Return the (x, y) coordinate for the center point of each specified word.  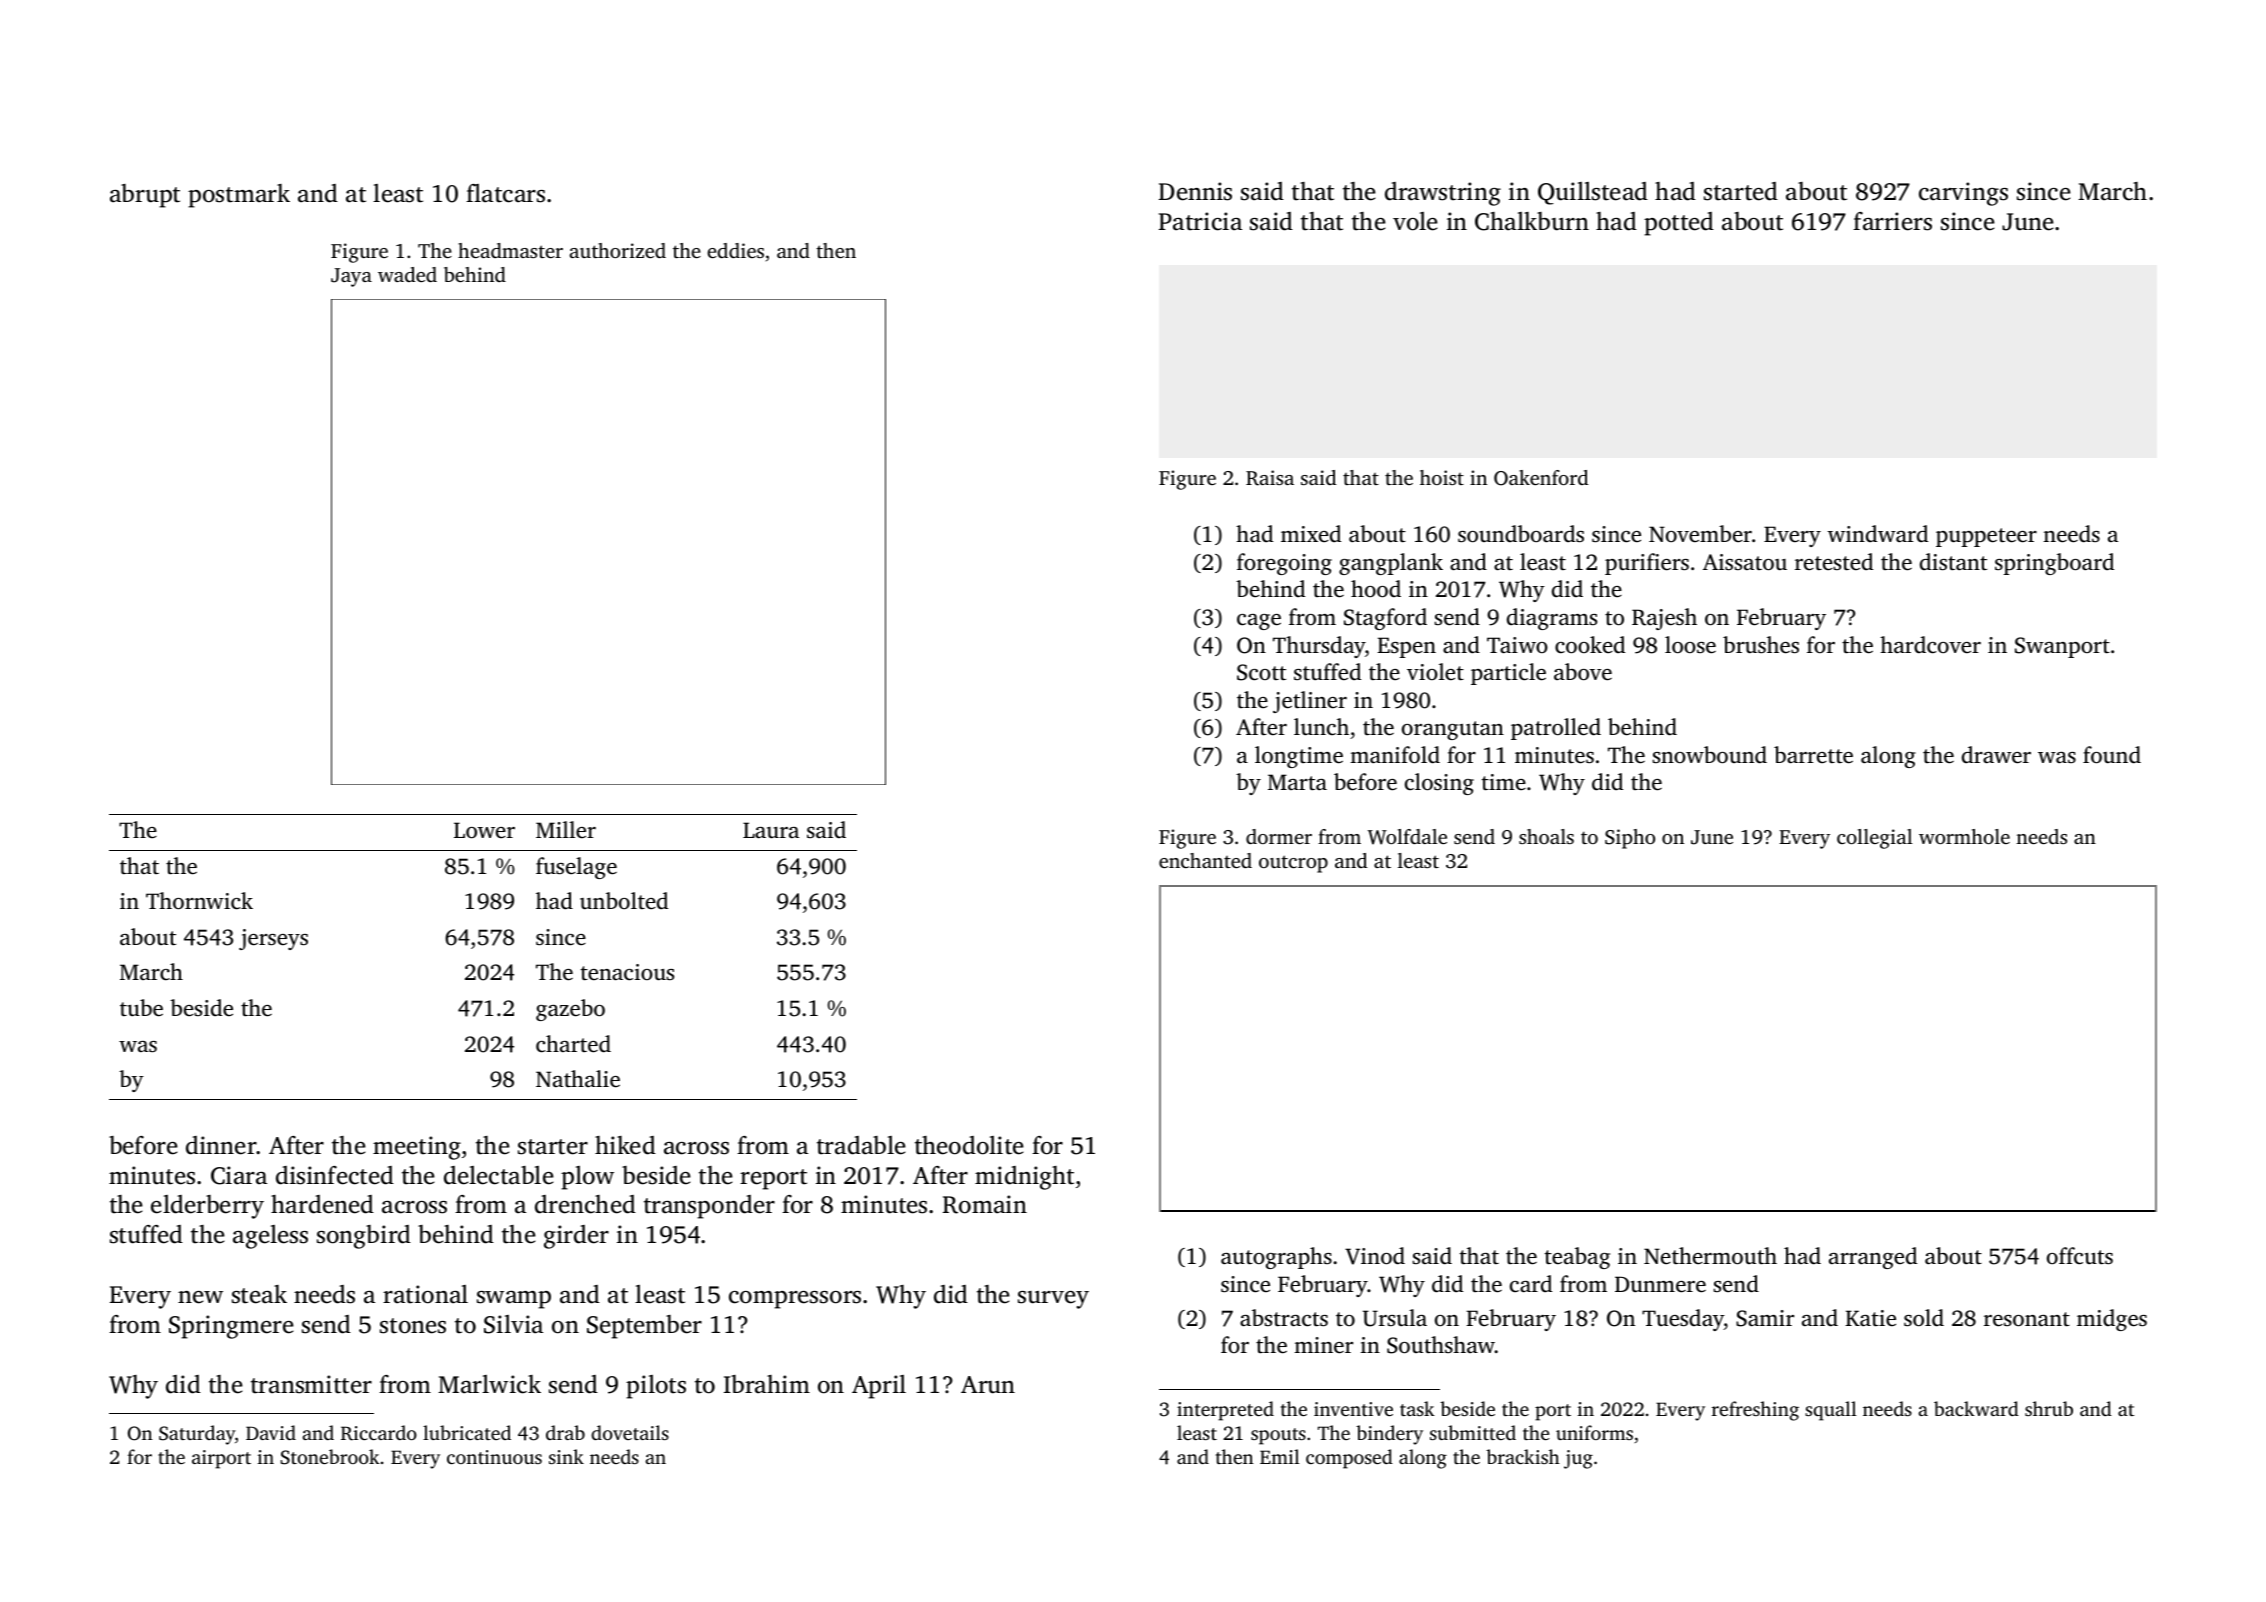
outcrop (1293, 864)
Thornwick (199, 901)
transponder (709, 1207)
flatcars (505, 193)
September (644, 1327)
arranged (1873, 1258)
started (1741, 191)
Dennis (1195, 191)
